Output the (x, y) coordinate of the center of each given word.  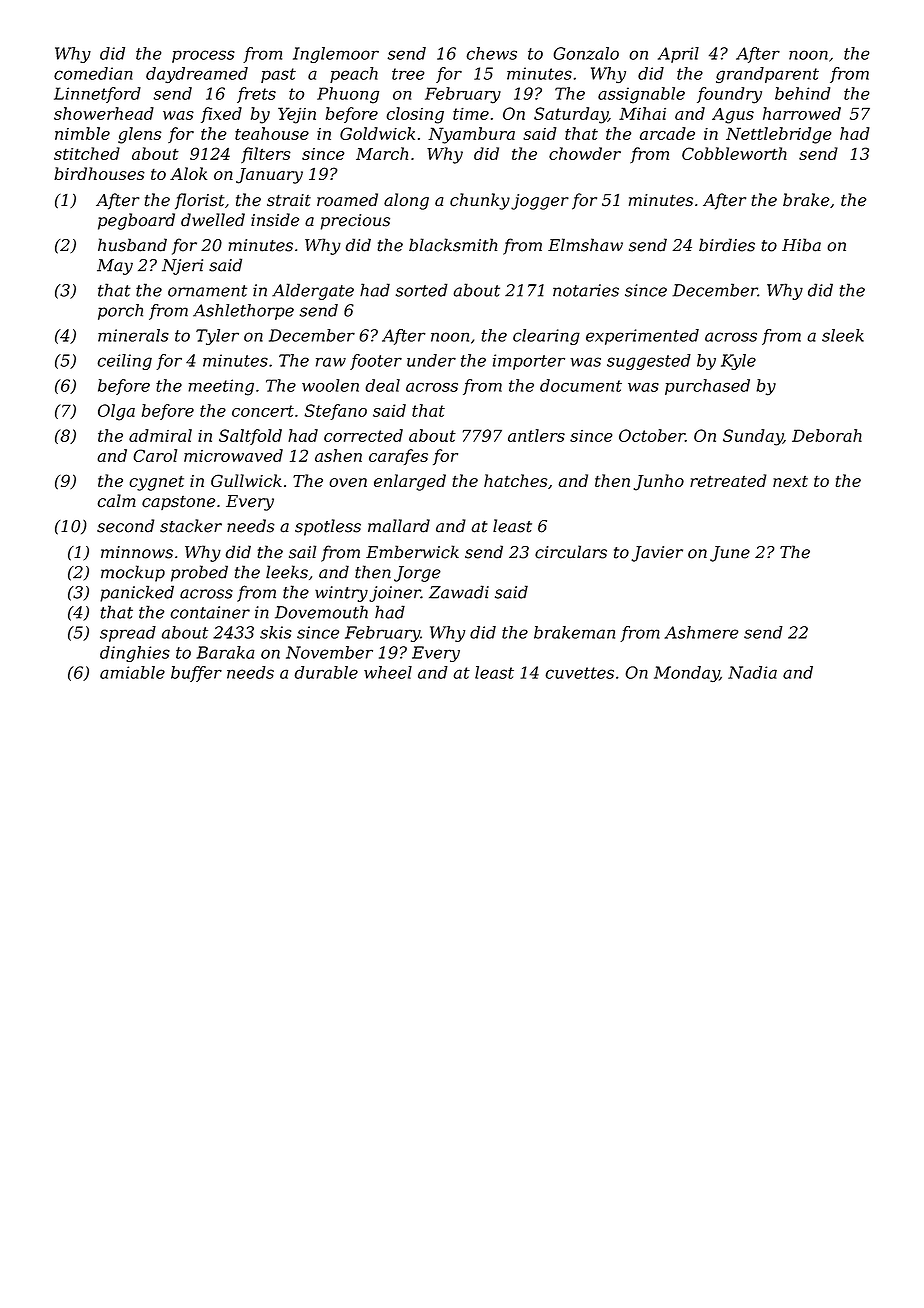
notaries (586, 290)
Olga (116, 412)
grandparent (767, 75)
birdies (727, 245)
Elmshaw (585, 245)
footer (376, 362)
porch (120, 312)
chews (491, 53)
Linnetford (97, 95)
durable (326, 672)
